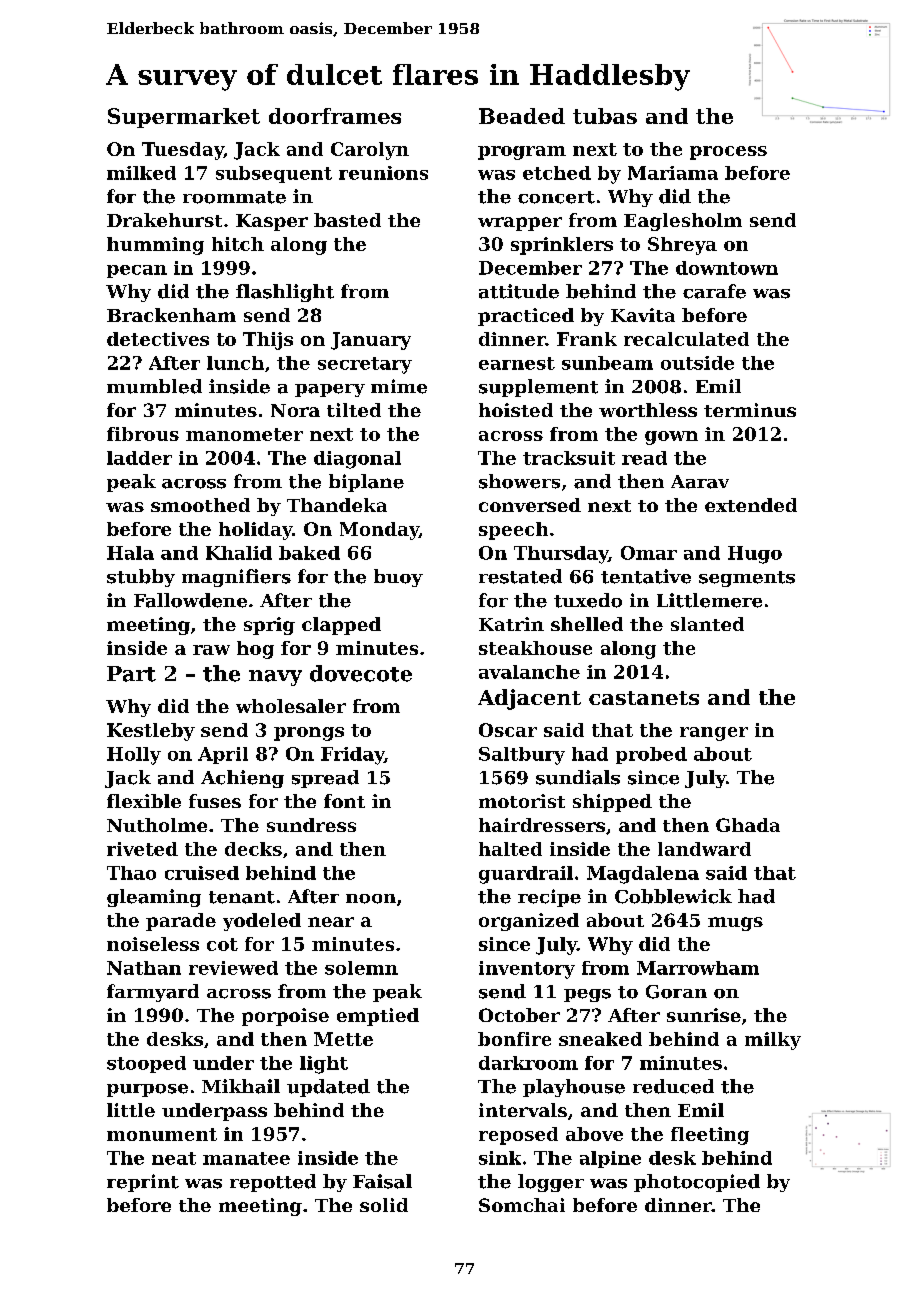  I want to click on Part, so click(131, 674).
